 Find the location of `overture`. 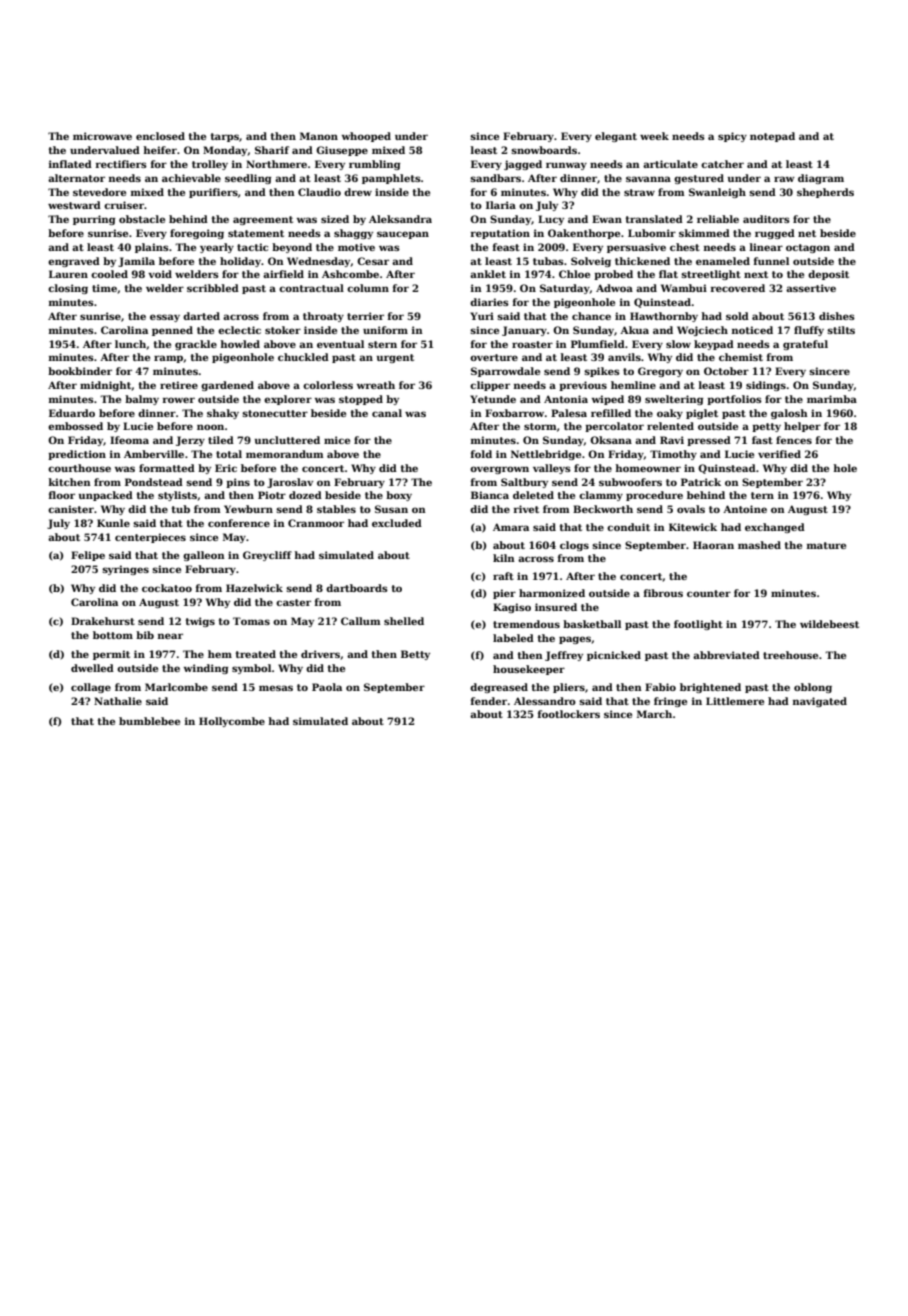

overture is located at coordinates (494, 357).
